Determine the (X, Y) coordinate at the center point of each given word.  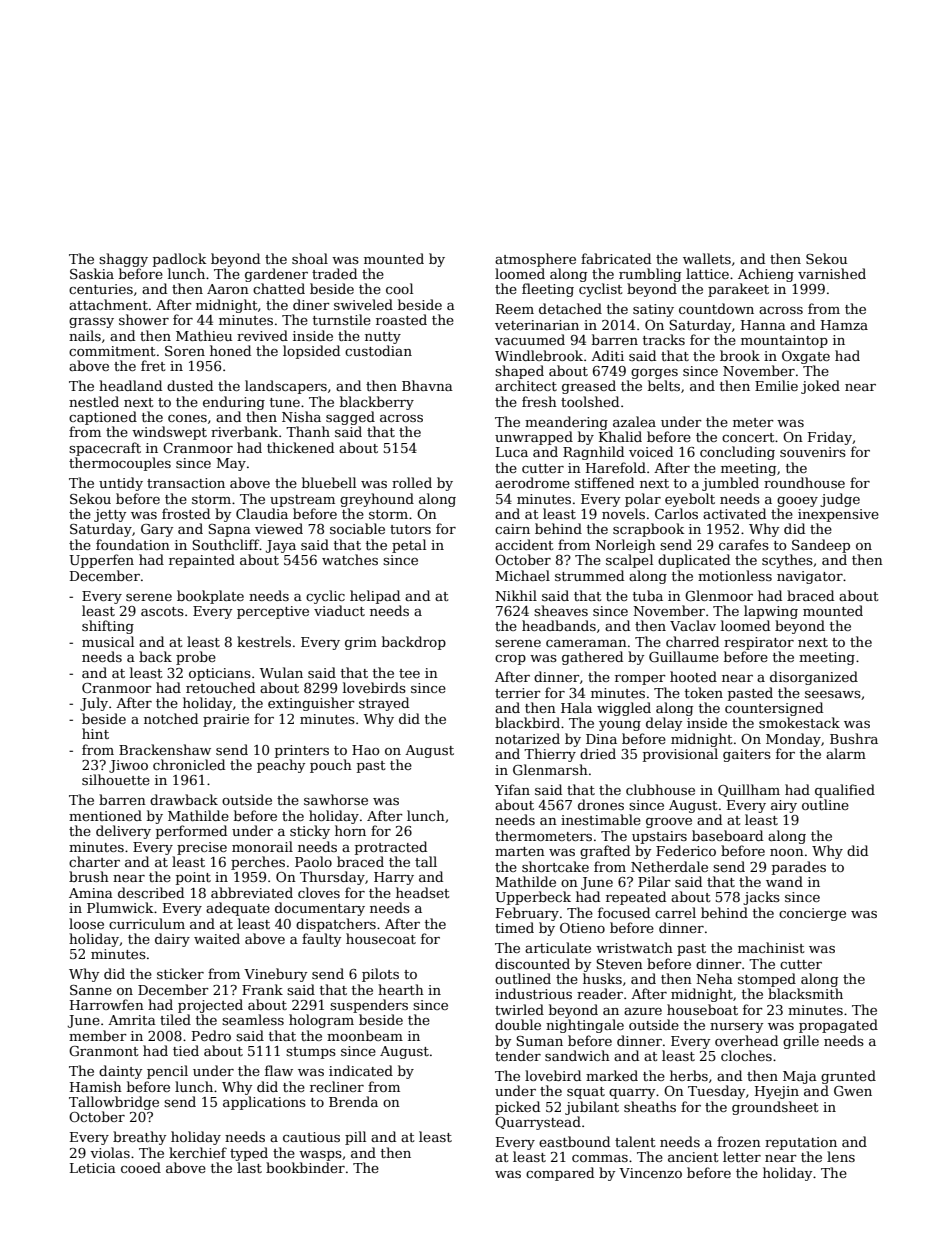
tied (186, 1050)
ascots (162, 611)
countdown (716, 308)
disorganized (814, 678)
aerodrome (532, 482)
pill (355, 1138)
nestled (94, 401)
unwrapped (534, 438)
